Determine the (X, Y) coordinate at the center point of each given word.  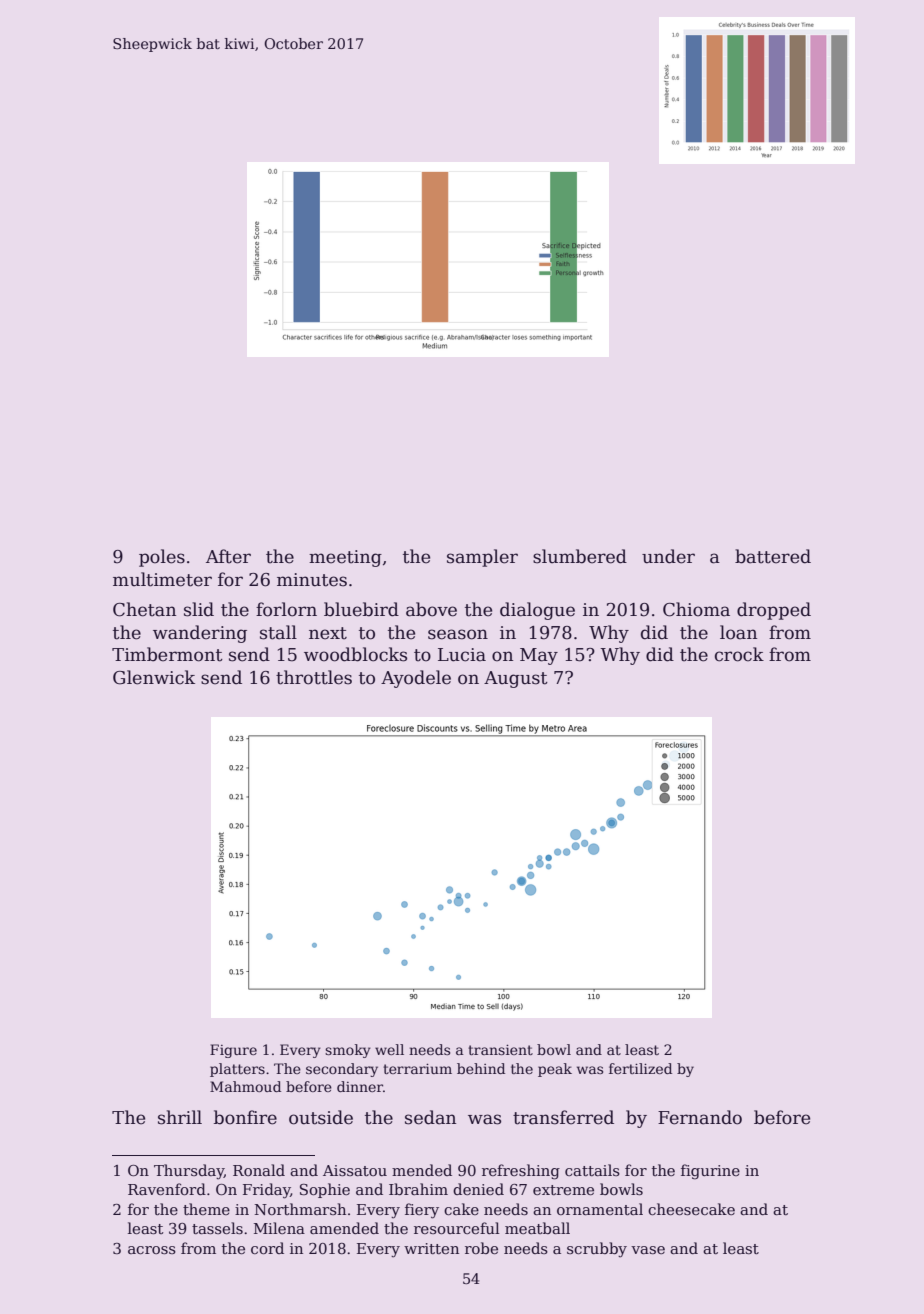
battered (773, 556)
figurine (710, 1172)
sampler (482, 558)
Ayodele (416, 679)
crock (739, 654)
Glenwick (154, 677)
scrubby (597, 1250)
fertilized (640, 1068)
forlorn (286, 609)
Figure (233, 1051)
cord (267, 1248)
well (389, 1049)
